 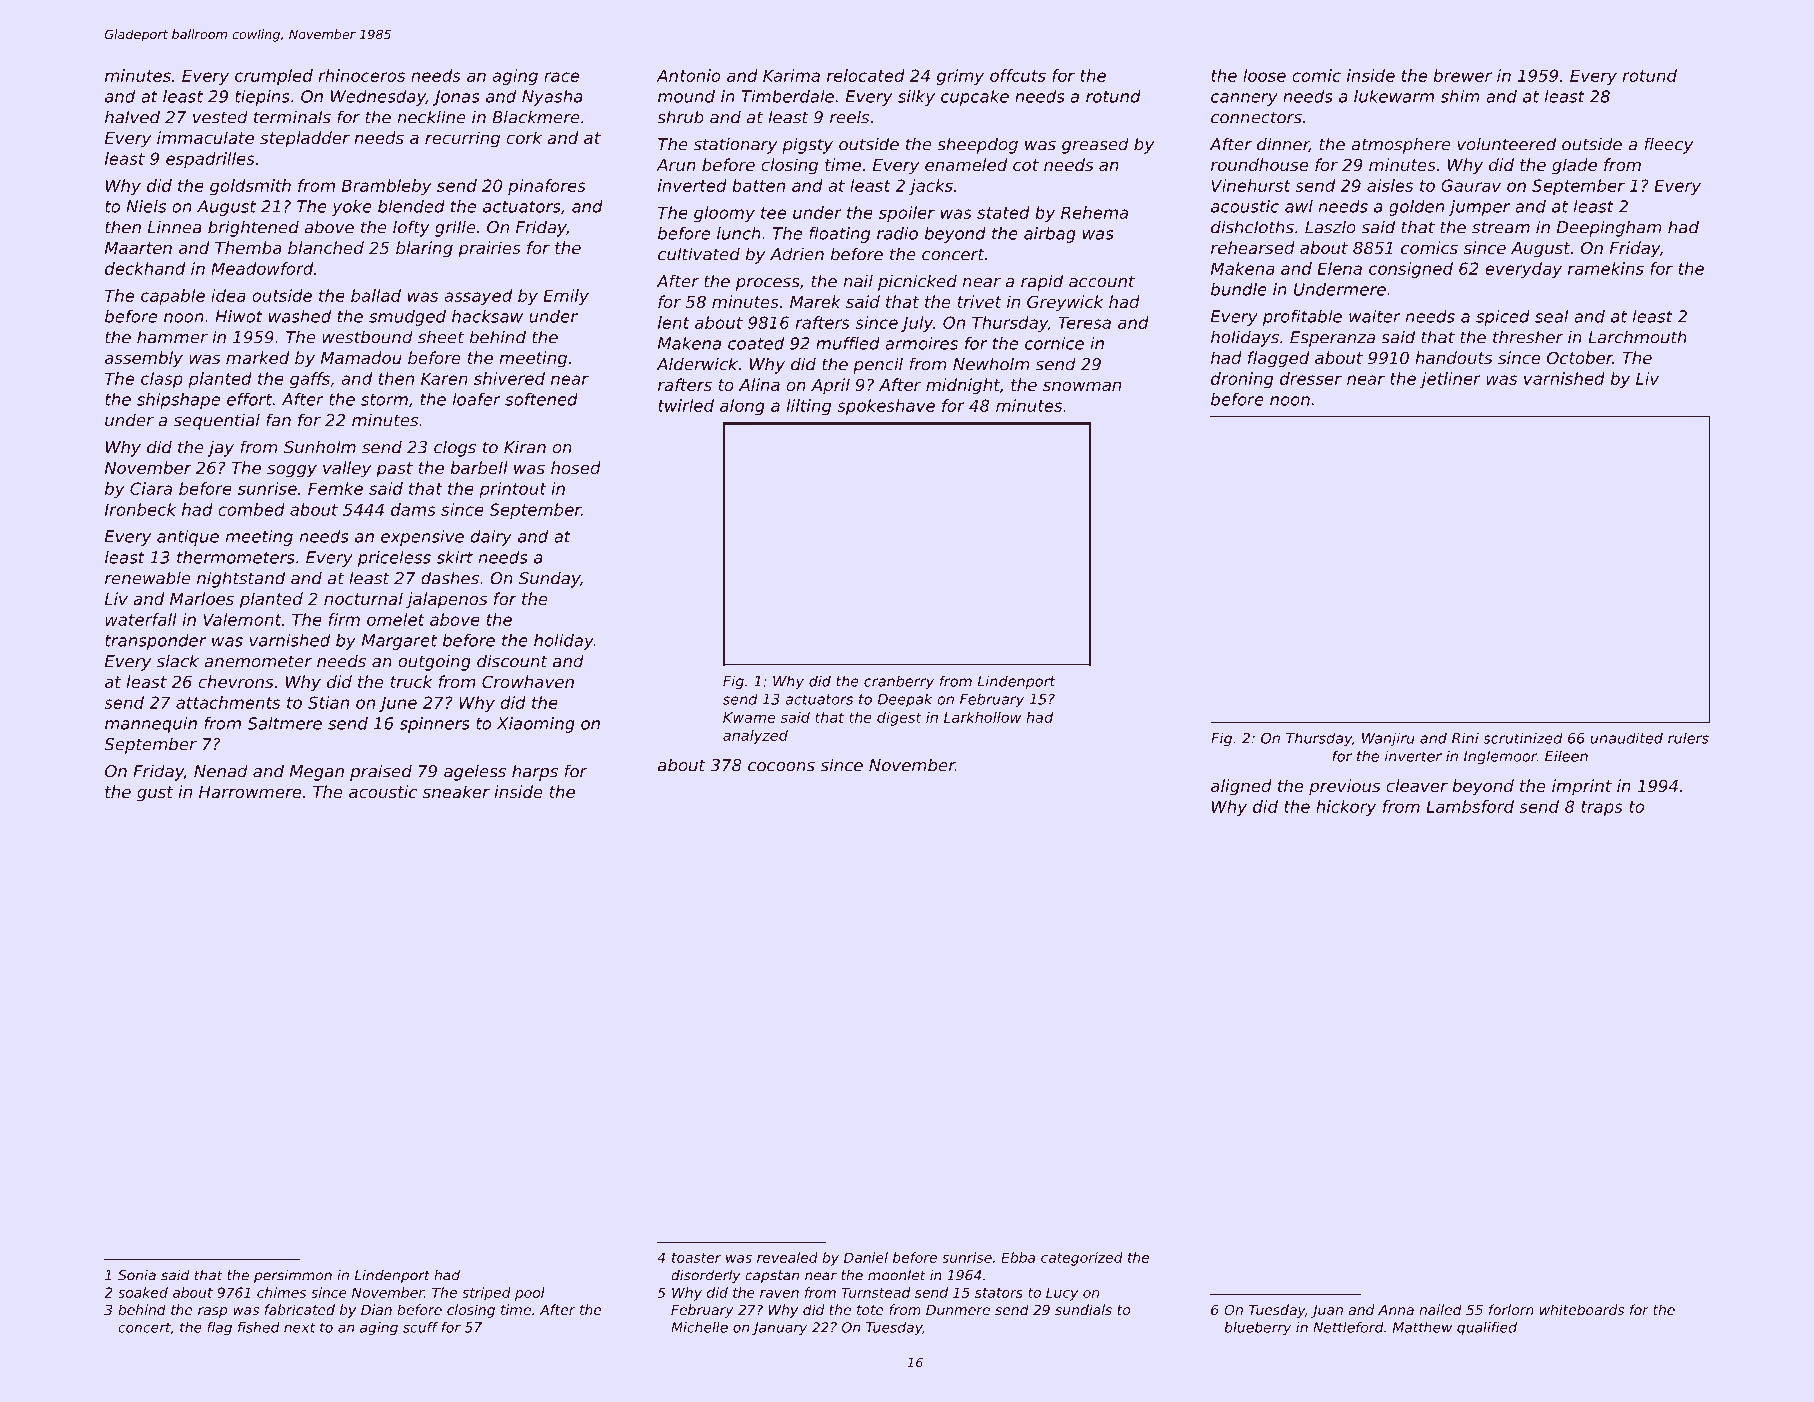 What do you see at coordinates (132, 117) in the screenshot?
I see `halved` at bounding box center [132, 117].
